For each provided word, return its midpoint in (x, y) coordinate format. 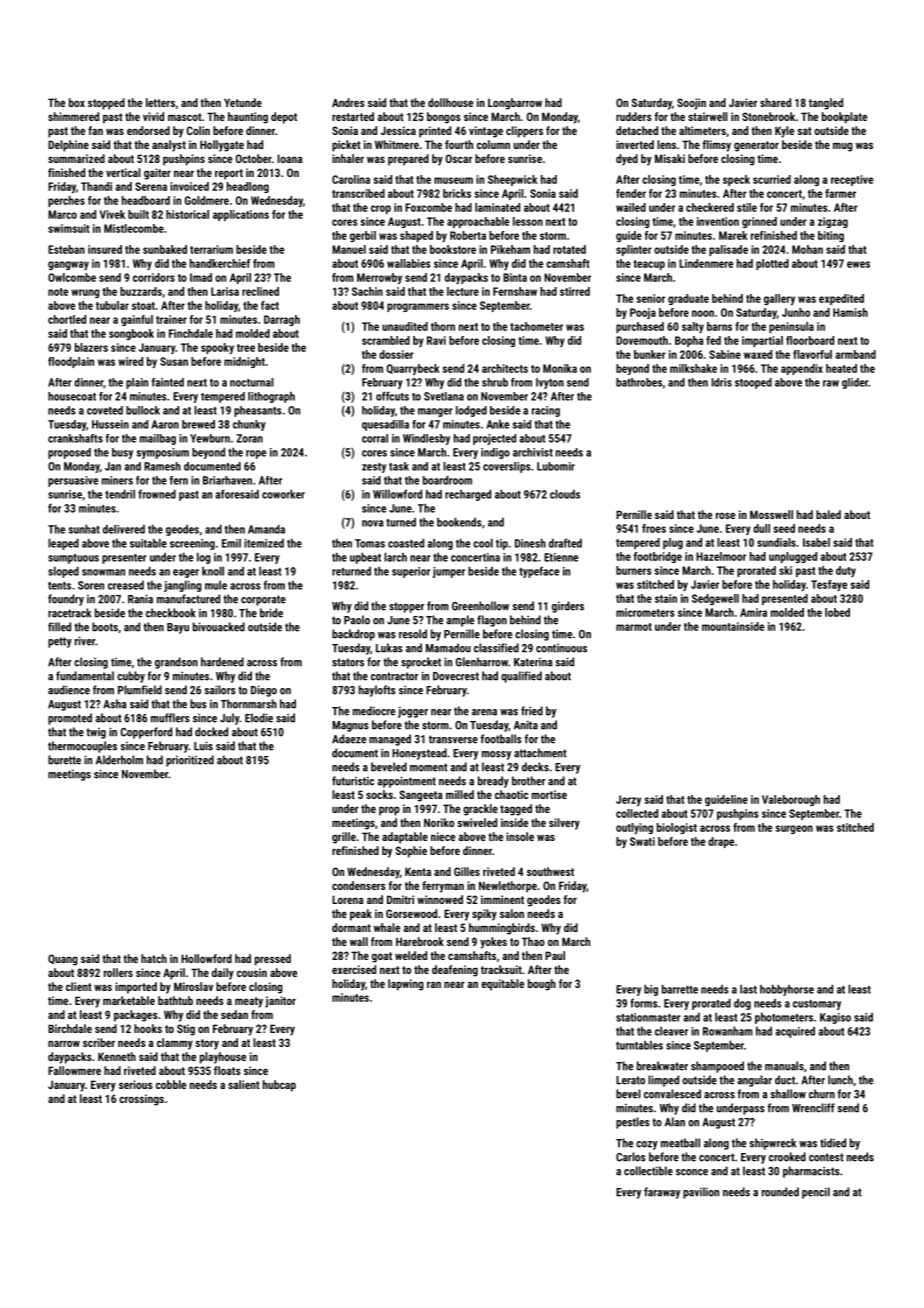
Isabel (816, 542)
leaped (63, 544)
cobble (171, 1084)
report (229, 174)
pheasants (258, 411)
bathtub (175, 1000)
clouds (565, 494)
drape (721, 842)
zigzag (833, 222)
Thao (533, 941)
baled (828, 514)
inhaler (348, 158)
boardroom (447, 480)
